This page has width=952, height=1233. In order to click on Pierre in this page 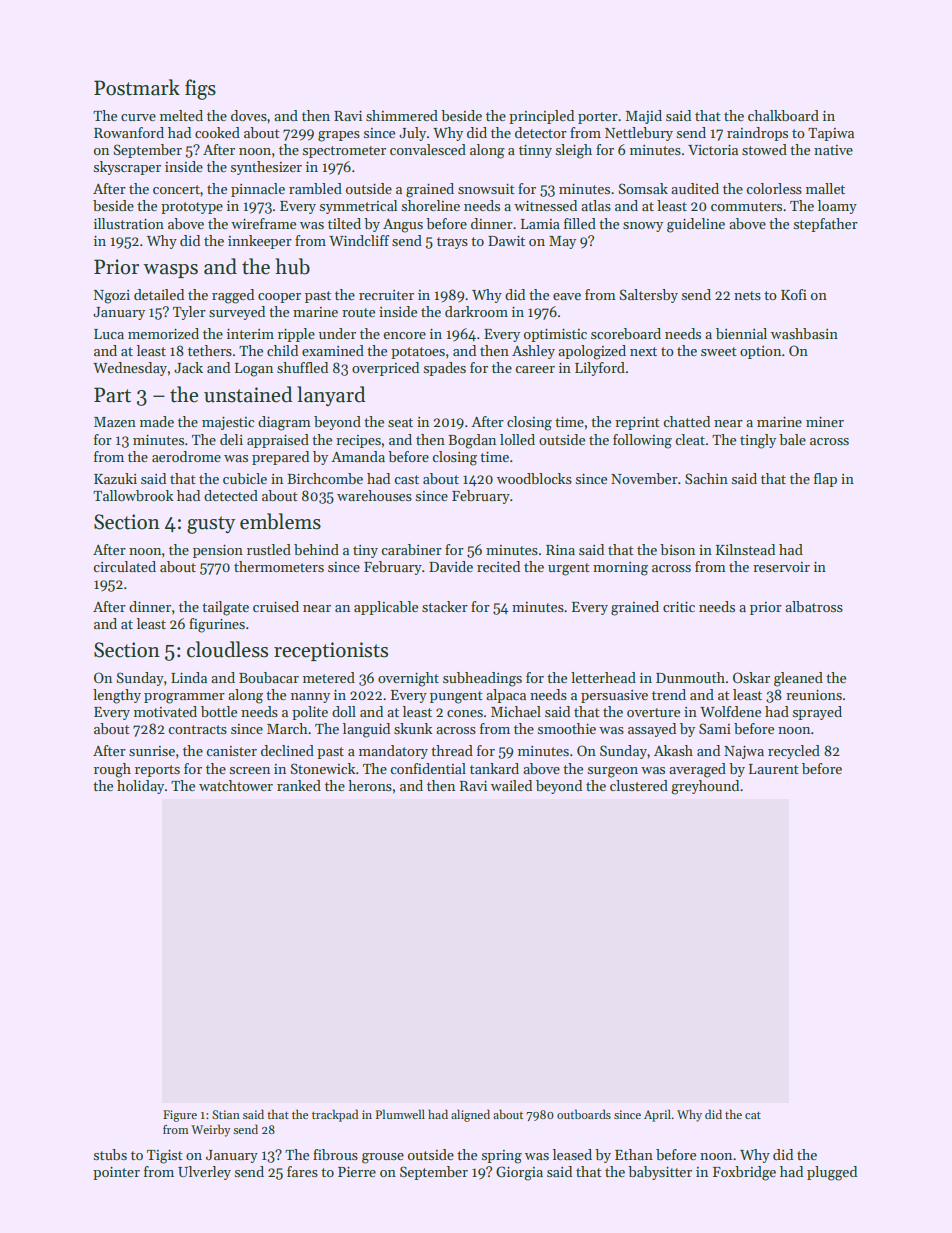, I will do `click(357, 1172)`.
